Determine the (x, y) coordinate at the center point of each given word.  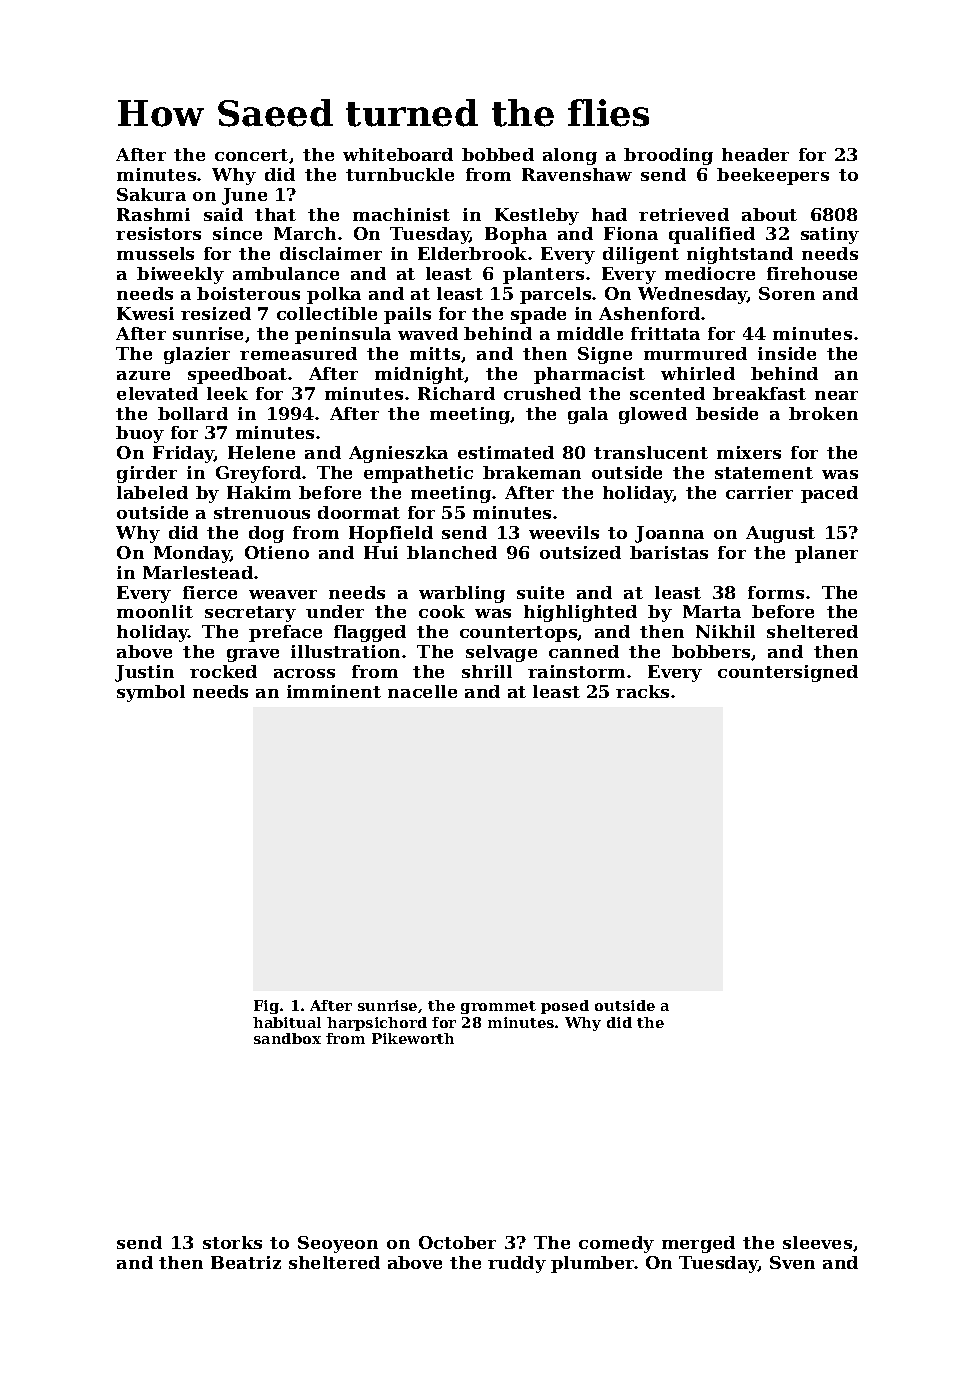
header (755, 154)
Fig (266, 1007)
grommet (498, 1007)
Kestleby (537, 216)
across (304, 673)
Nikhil (725, 631)
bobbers (711, 651)
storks (232, 1242)
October (457, 1242)
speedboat (237, 375)
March (305, 233)
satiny (830, 235)
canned (584, 651)
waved (428, 333)
